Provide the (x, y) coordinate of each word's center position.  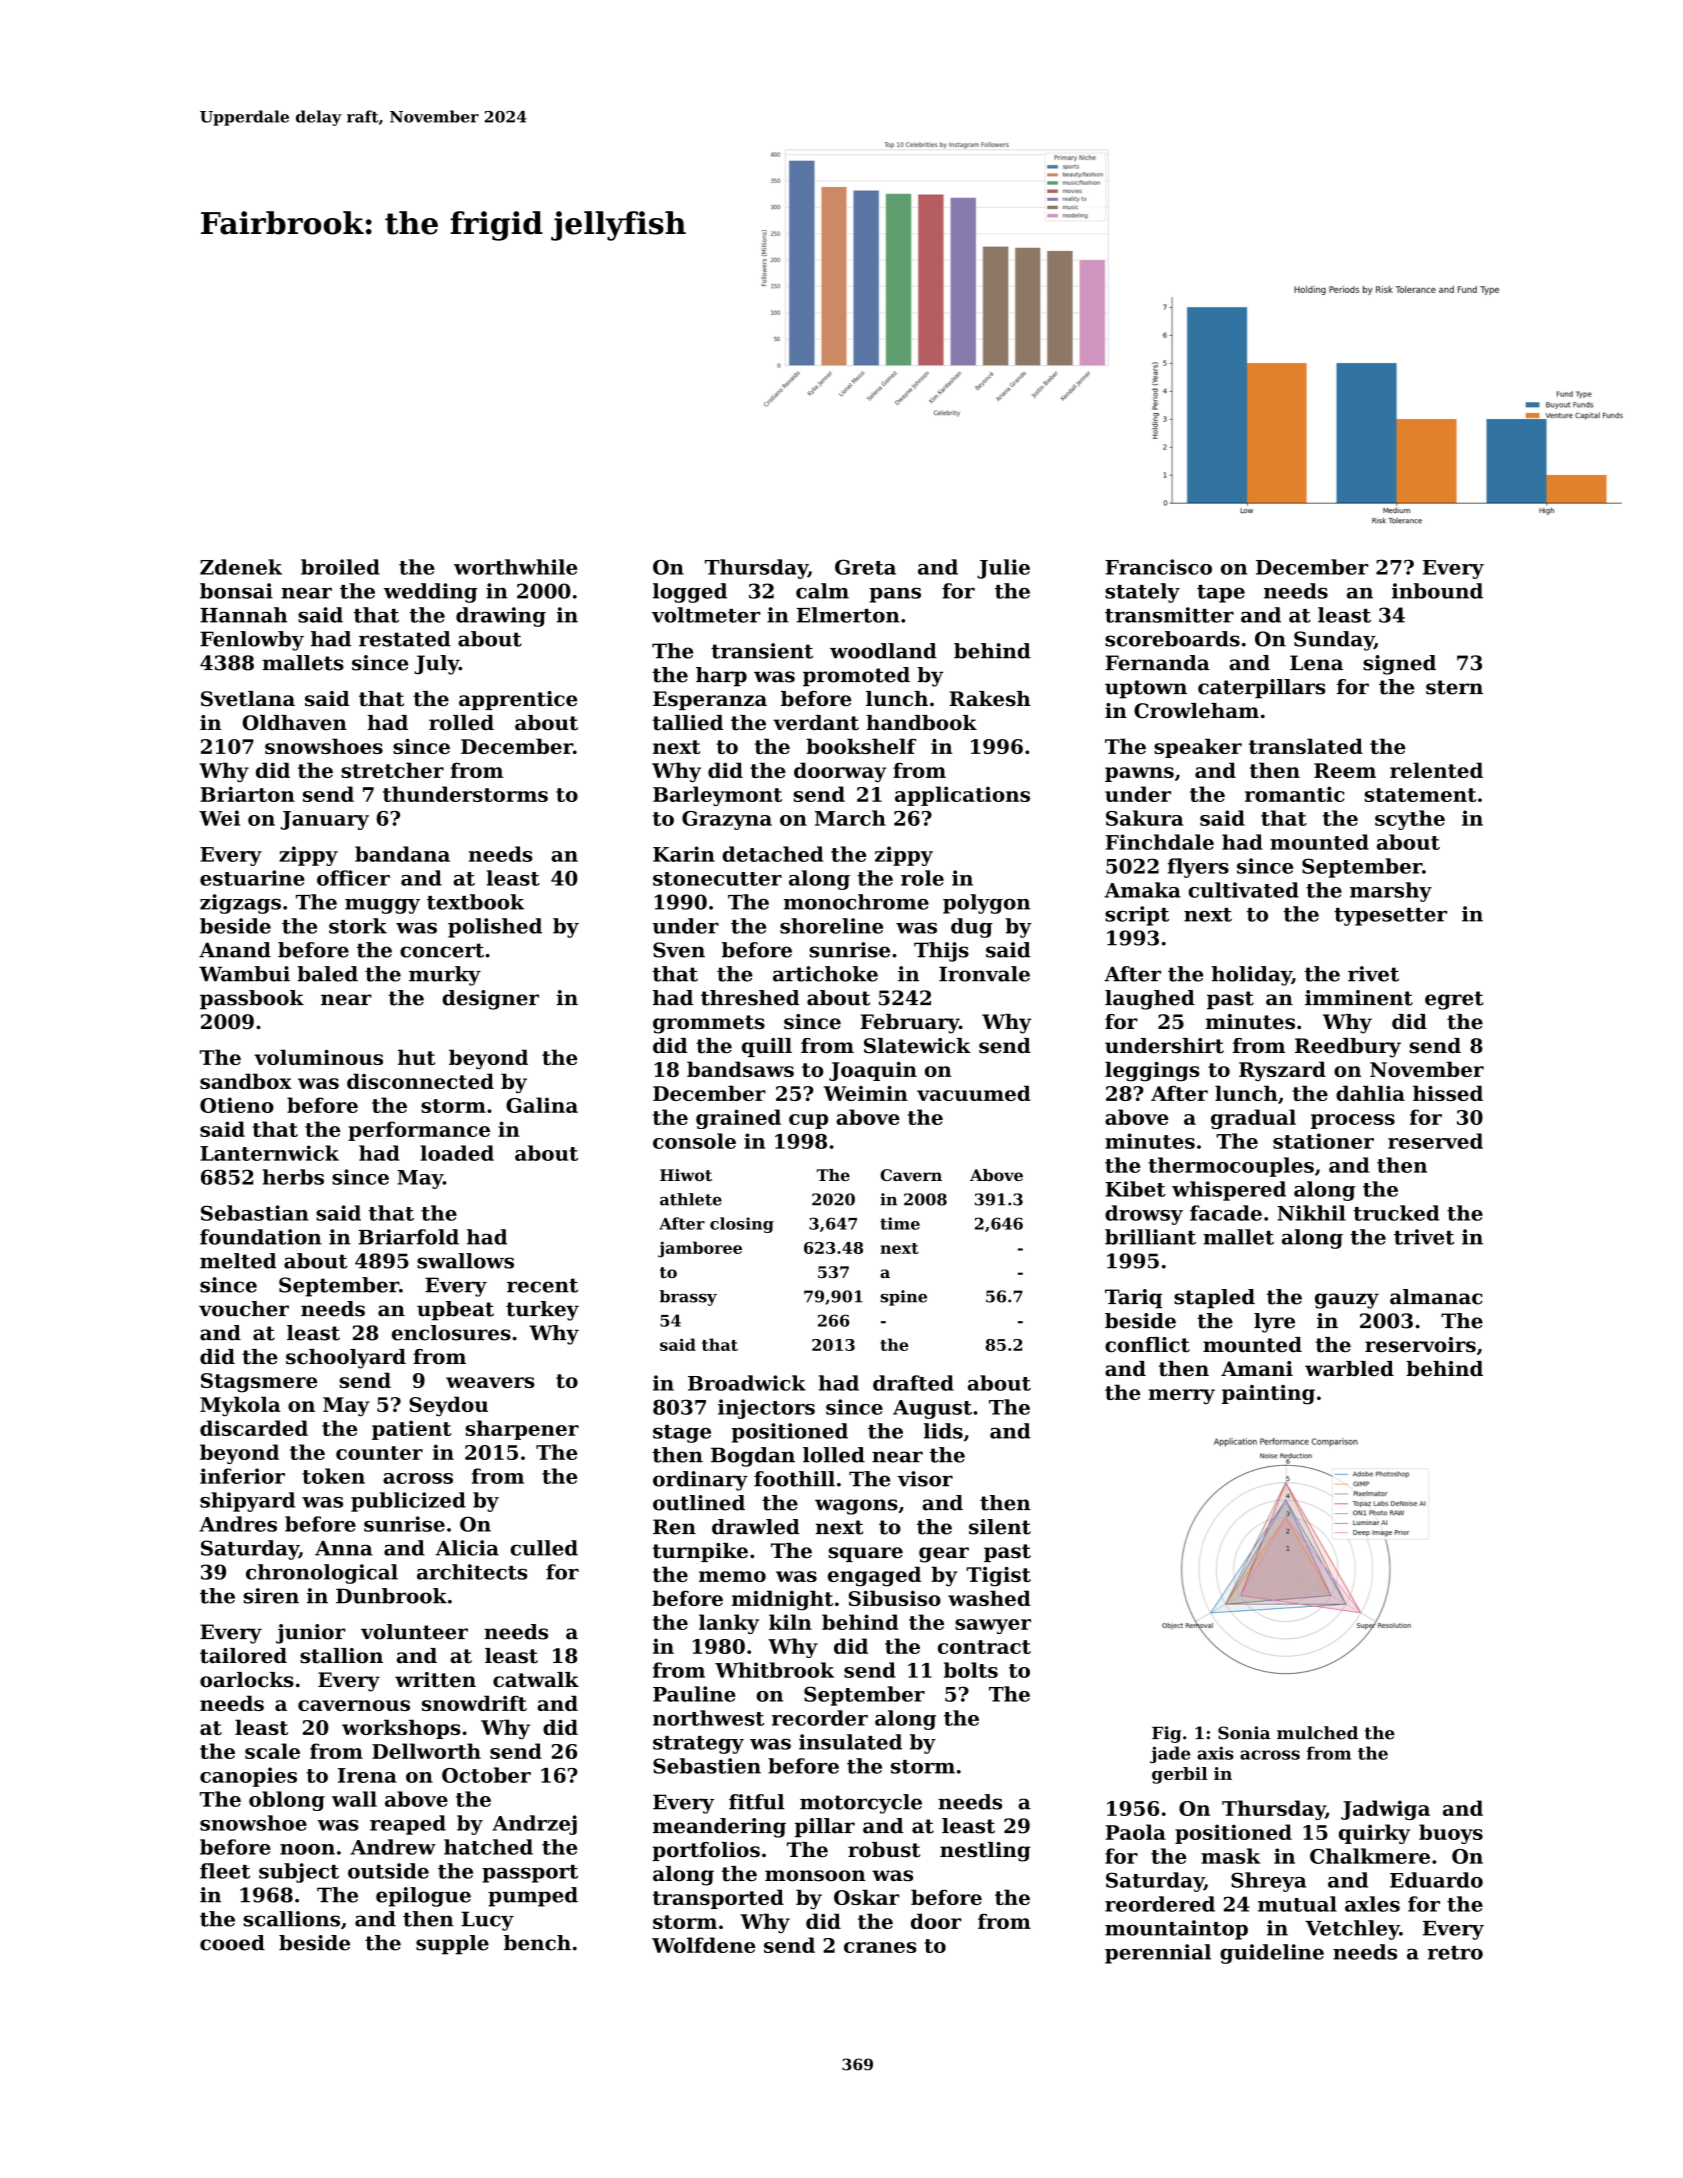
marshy (1391, 892)
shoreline (831, 926)
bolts (971, 1670)
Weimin (865, 1093)
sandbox (246, 1081)
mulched (1317, 1733)
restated (405, 639)
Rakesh (990, 699)
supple (452, 1945)
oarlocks (247, 1680)
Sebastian (255, 1213)
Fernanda (1157, 663)
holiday (1252, 976)
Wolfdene (703, 1945)
